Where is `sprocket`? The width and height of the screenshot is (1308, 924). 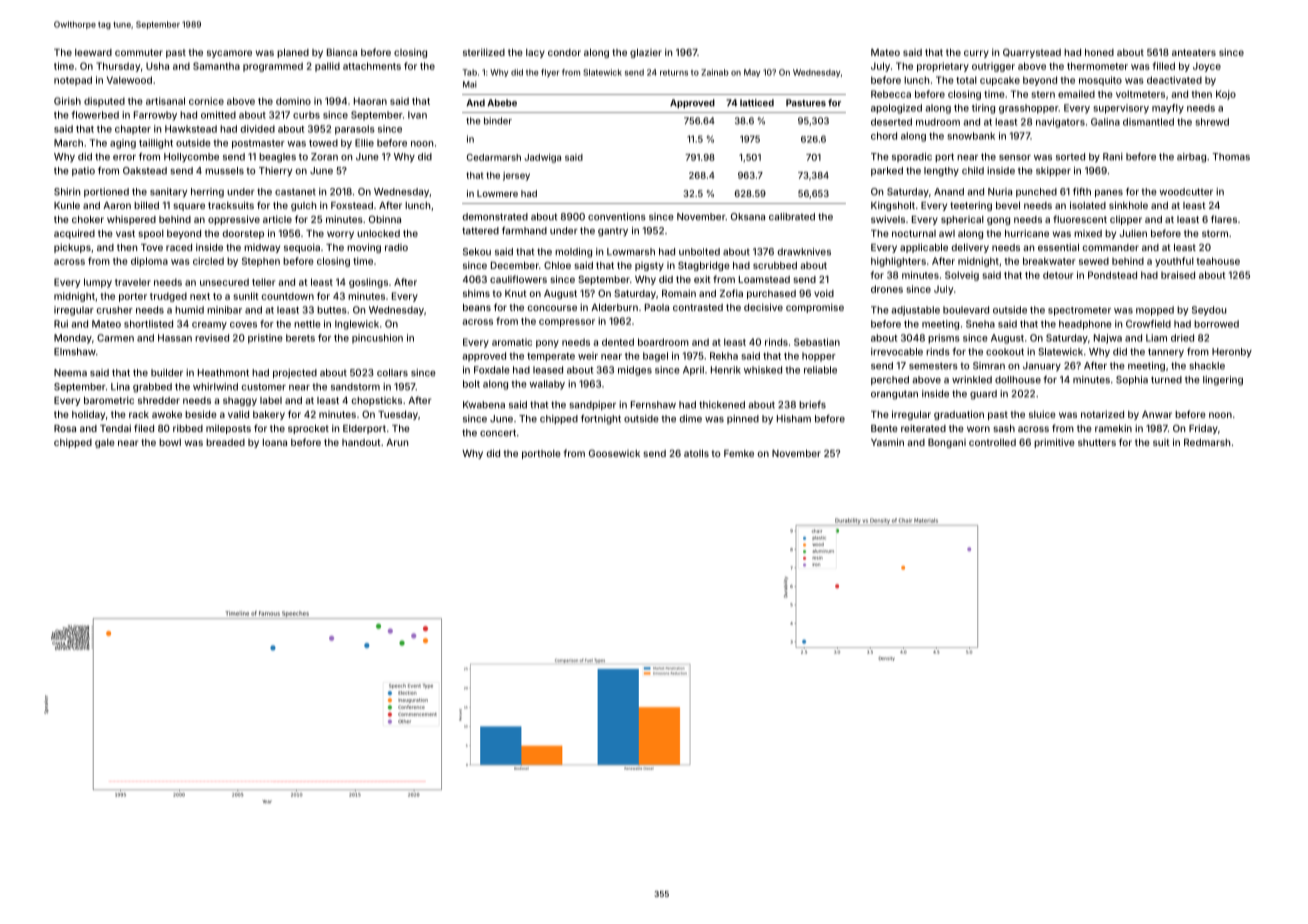
sprocket is located at coordinates (308, 429).
